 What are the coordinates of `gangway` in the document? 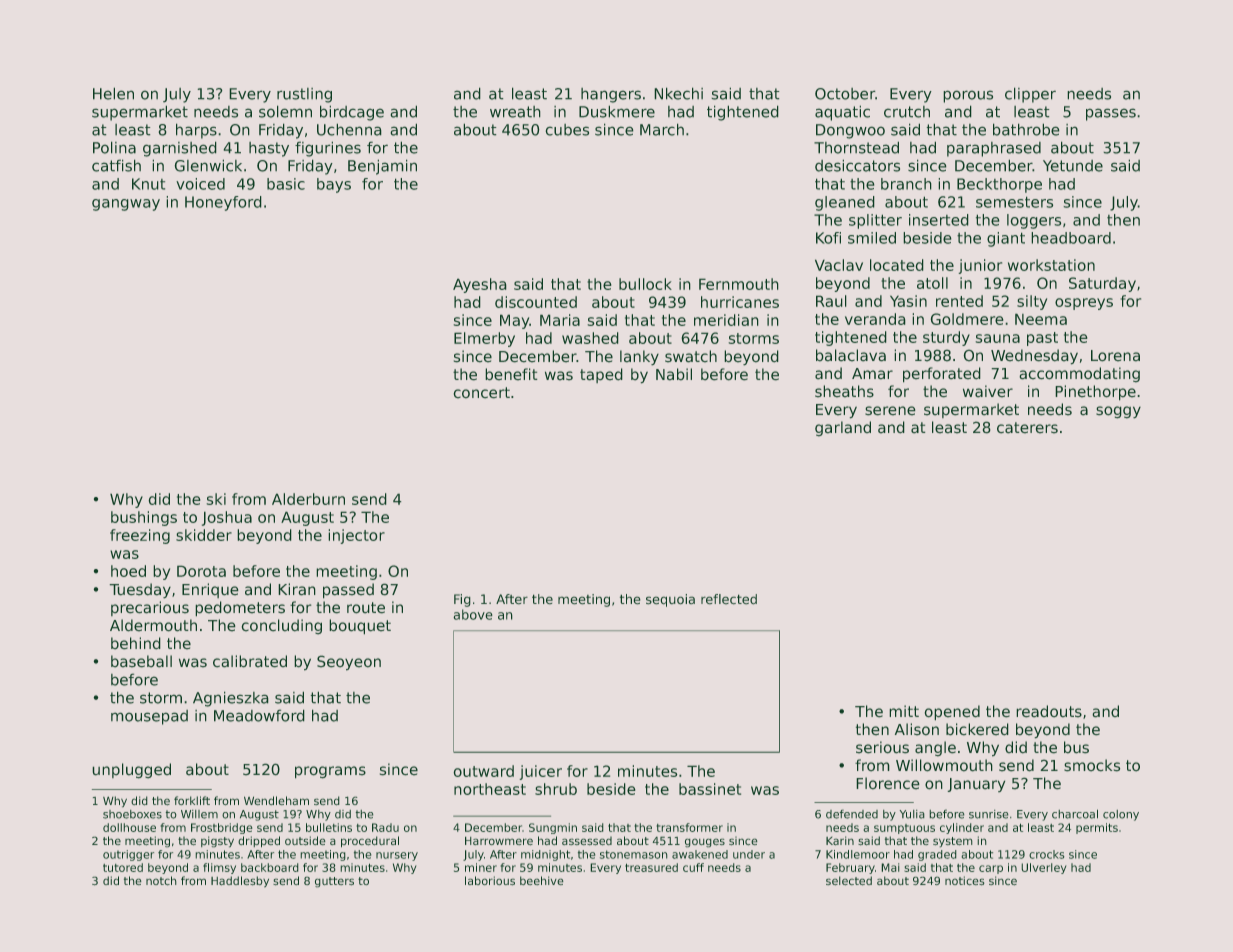 It's located at (126, 205).
